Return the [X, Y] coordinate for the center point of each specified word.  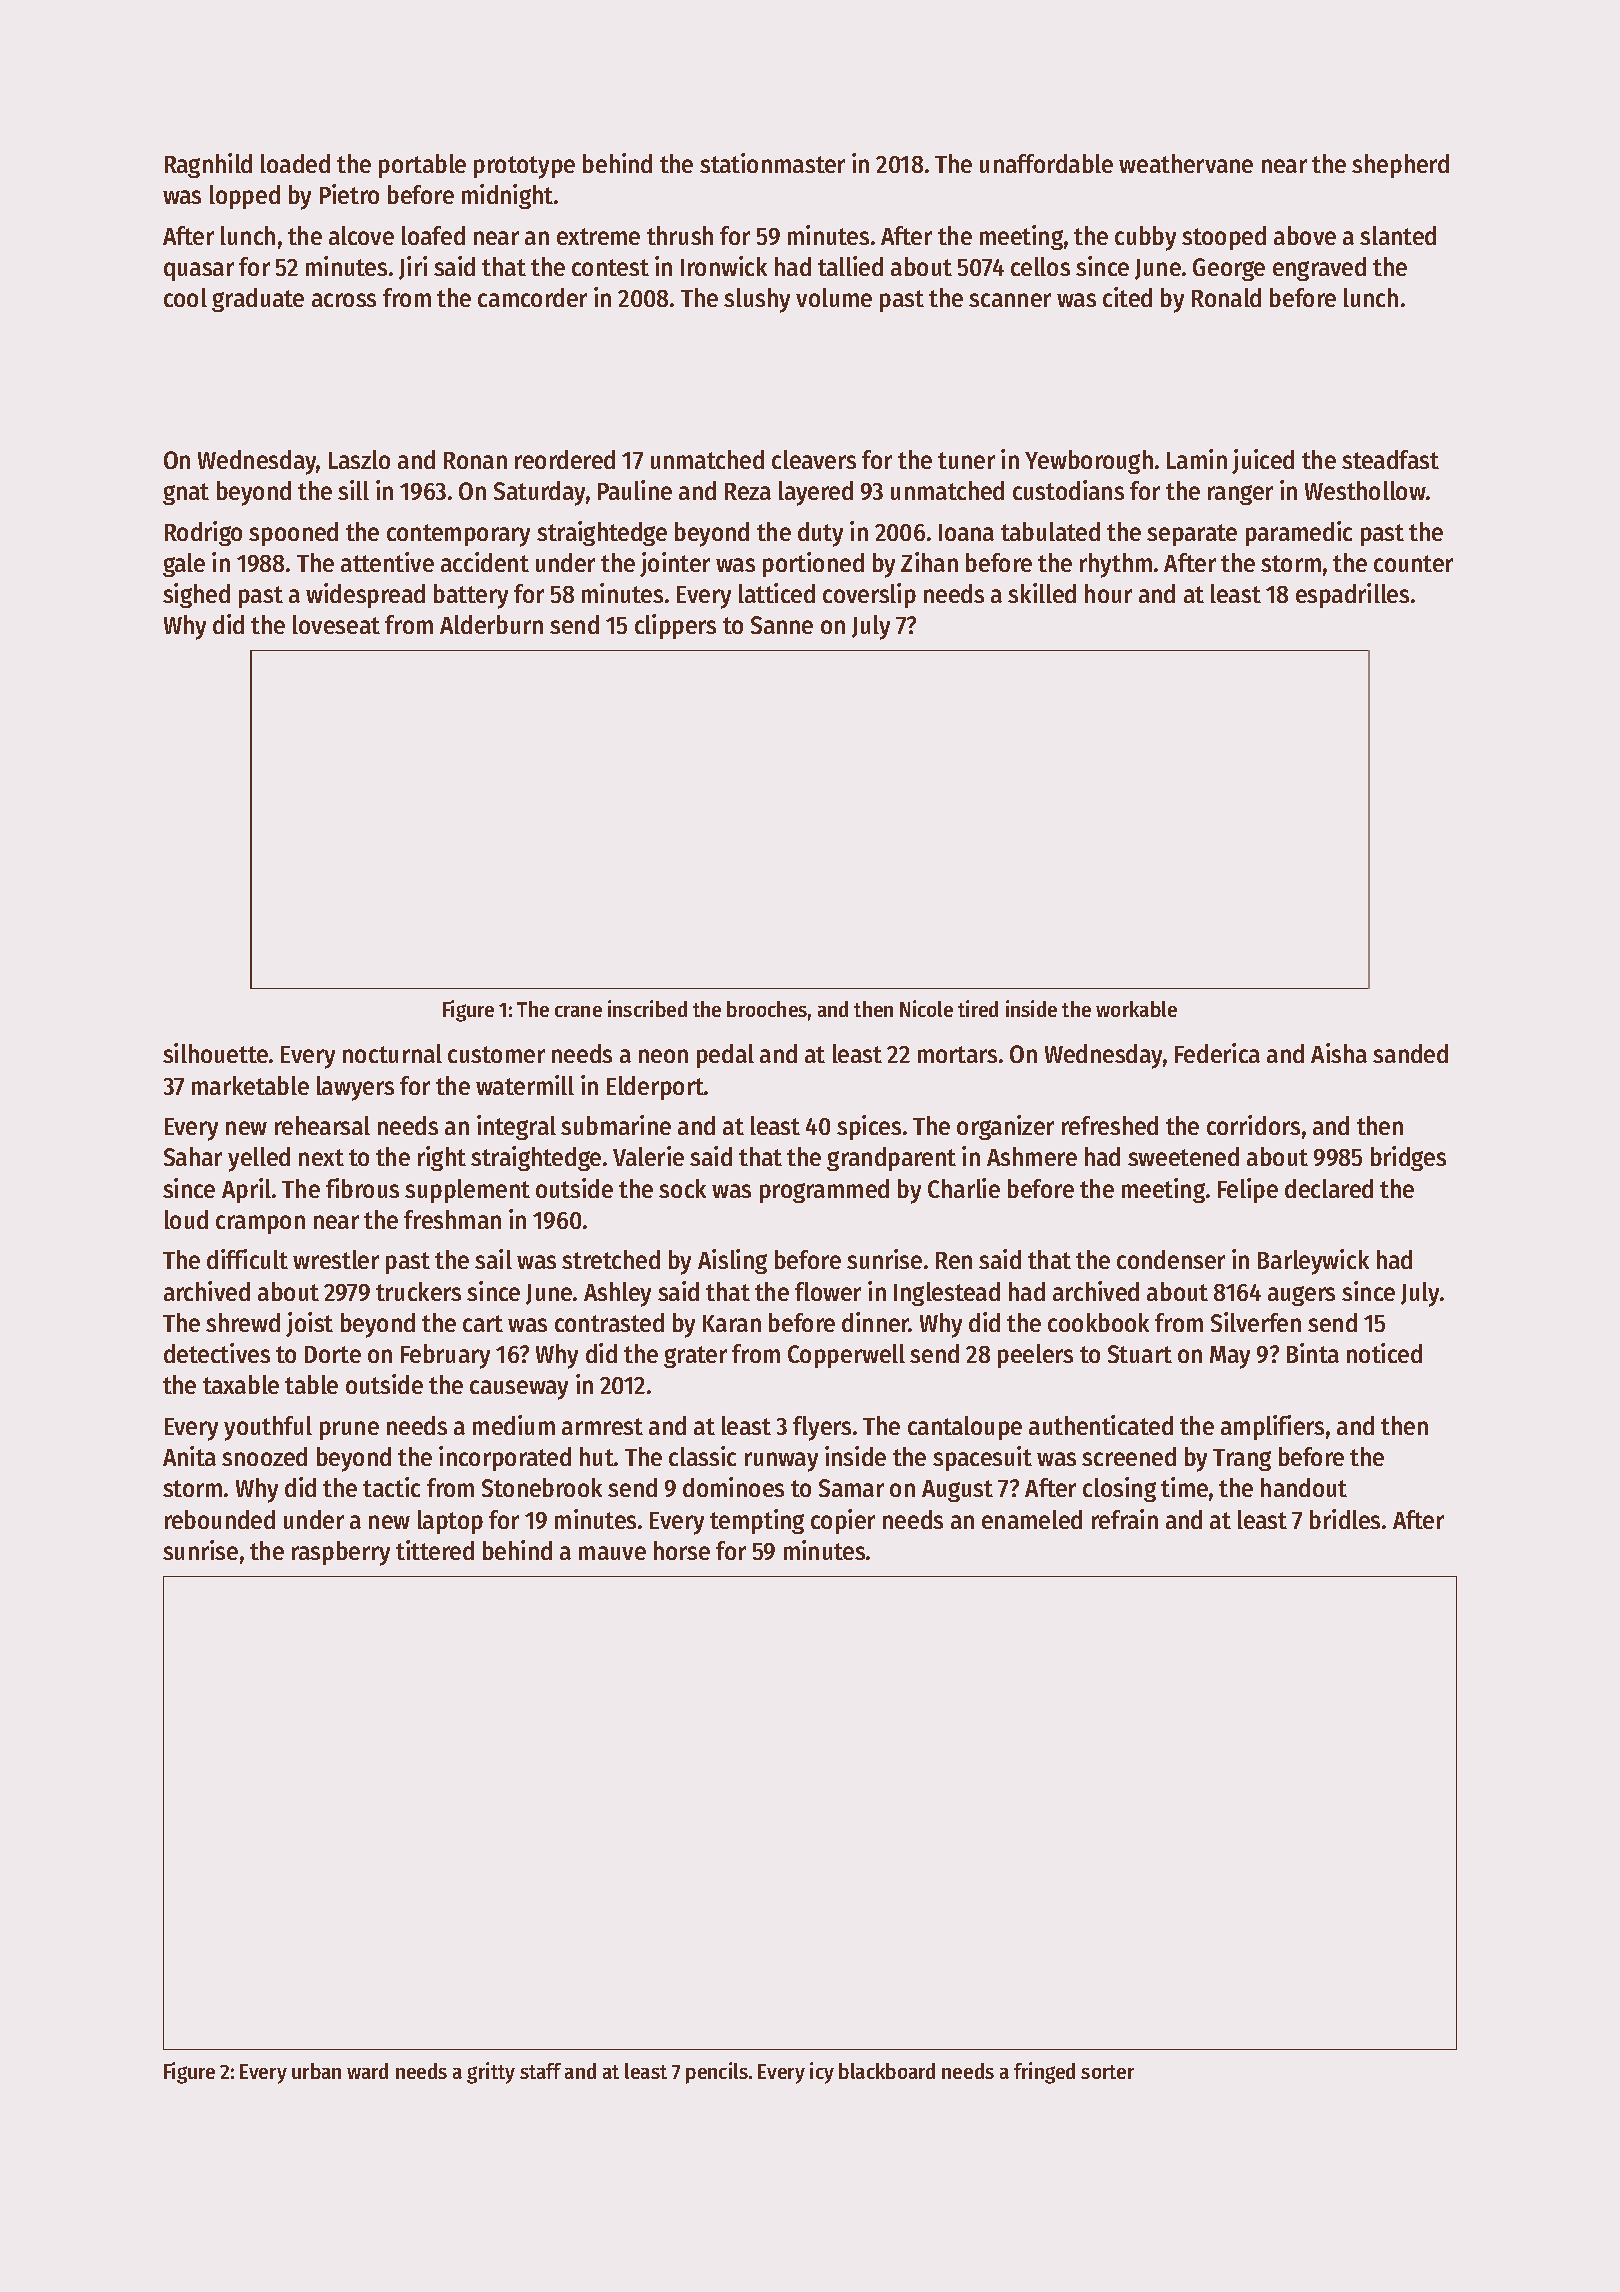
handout [1304, 1487]
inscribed [647, 1008]
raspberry [341, 1553]
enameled [1032, 1519]
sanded [1410, 1053]
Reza [748, 491]
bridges [1408, 1158]
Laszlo [359, 459]
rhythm [1116, 565]
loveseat [336, 624]
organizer [1005, 1127]
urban [316, 2071]
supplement [467, 1191]
